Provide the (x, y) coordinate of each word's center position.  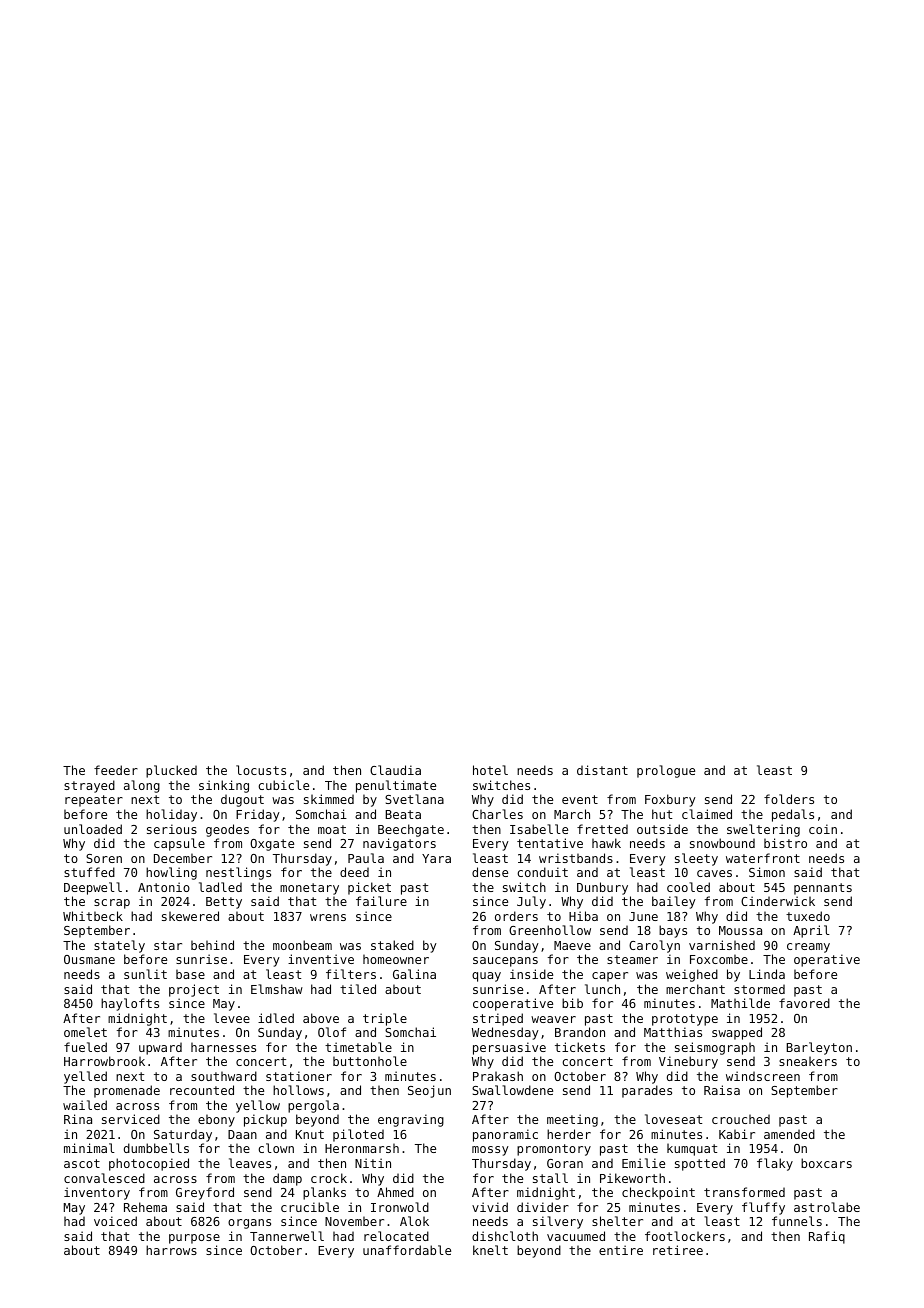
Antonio (164, 887)
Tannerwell (287, 1236)
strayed (89, 786)
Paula (366, 858)
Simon (767, 872)
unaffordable (407, 1250)
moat (332, 829)
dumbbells (156, 1148)
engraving (411, 1120)
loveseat (673, 1119)
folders (789, 799)
